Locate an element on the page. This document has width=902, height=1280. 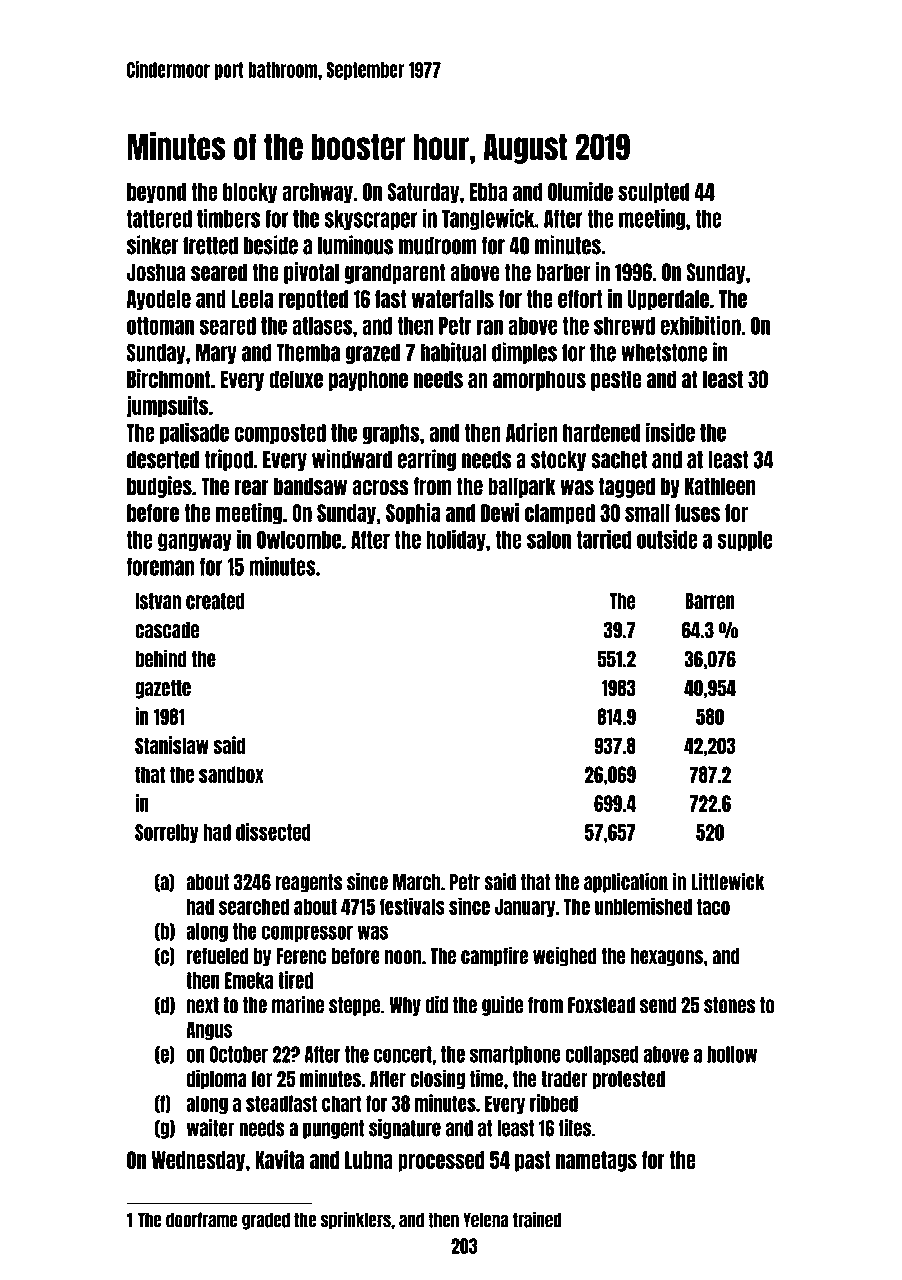
Mary is located at coordinates (216, 354).
